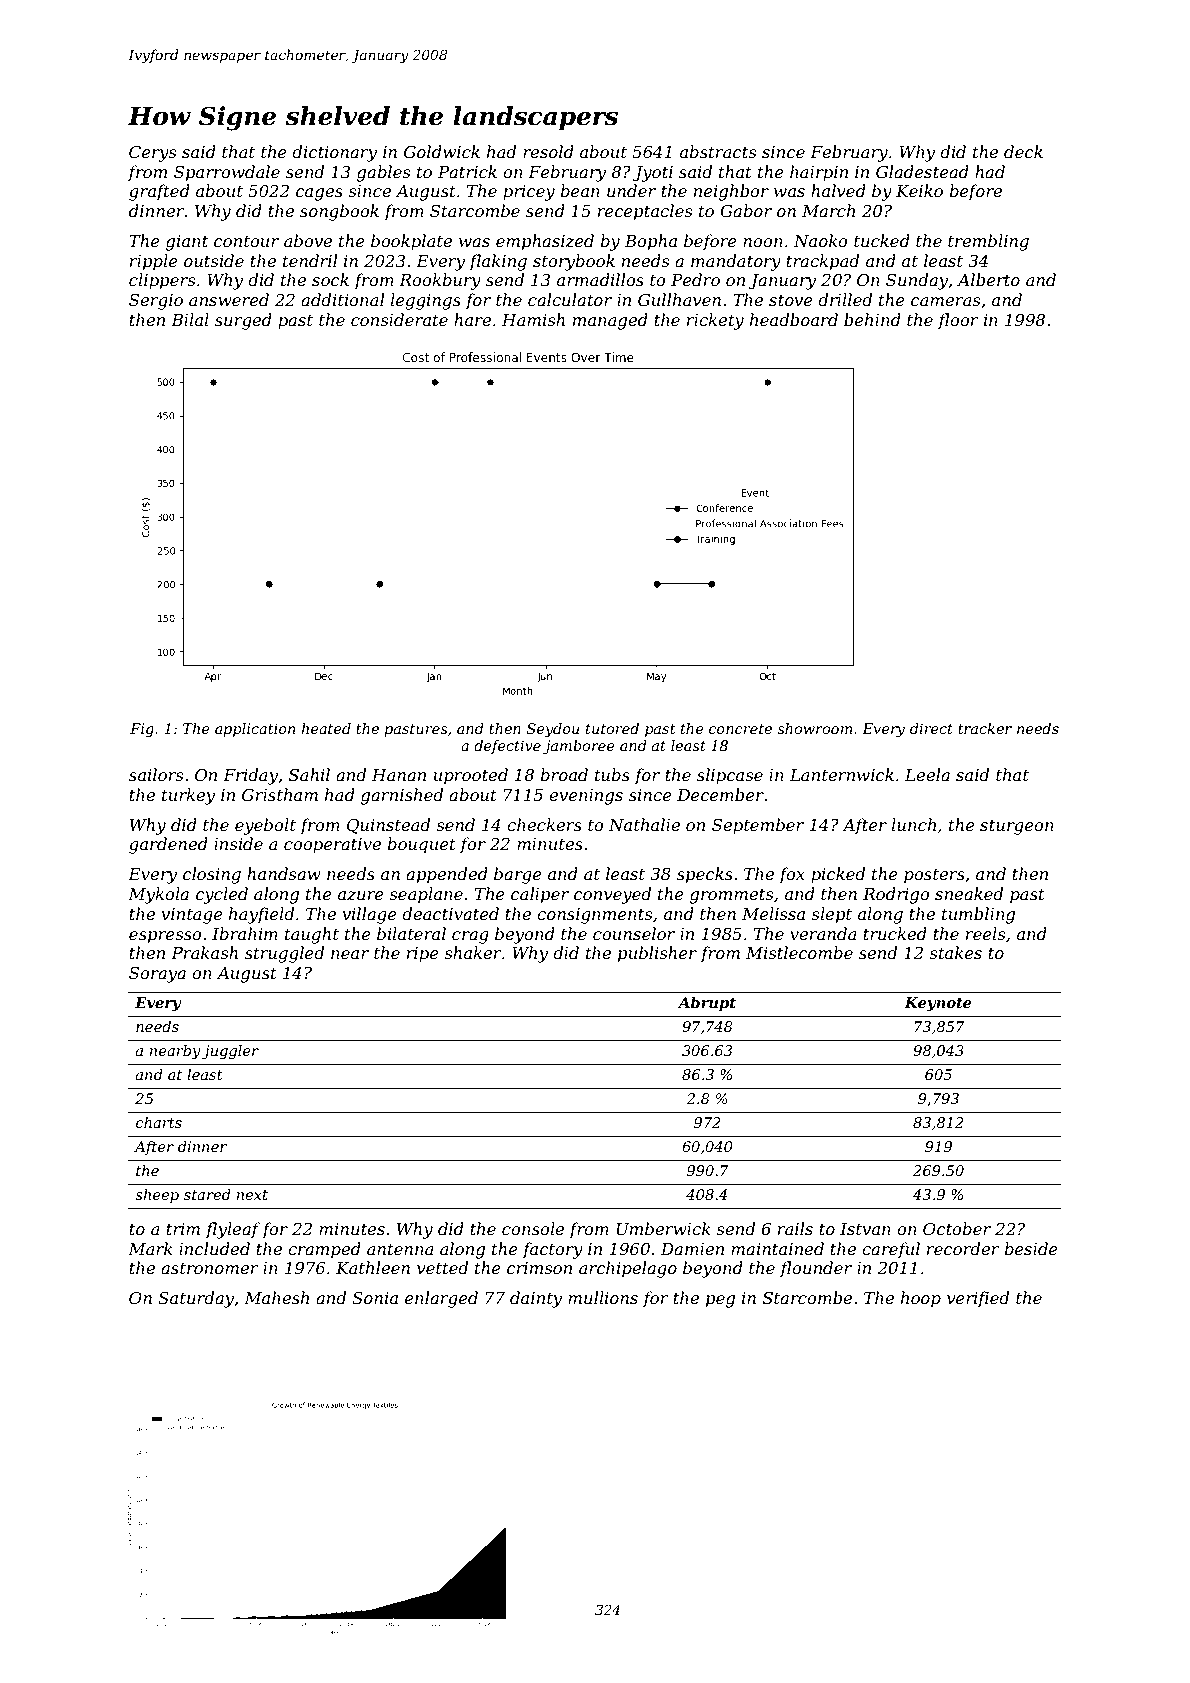 The image size is (1190, 1683). What do you see at coordinates (872, 319) in the document?
I see `behind` at bounding box center [872, 319].
